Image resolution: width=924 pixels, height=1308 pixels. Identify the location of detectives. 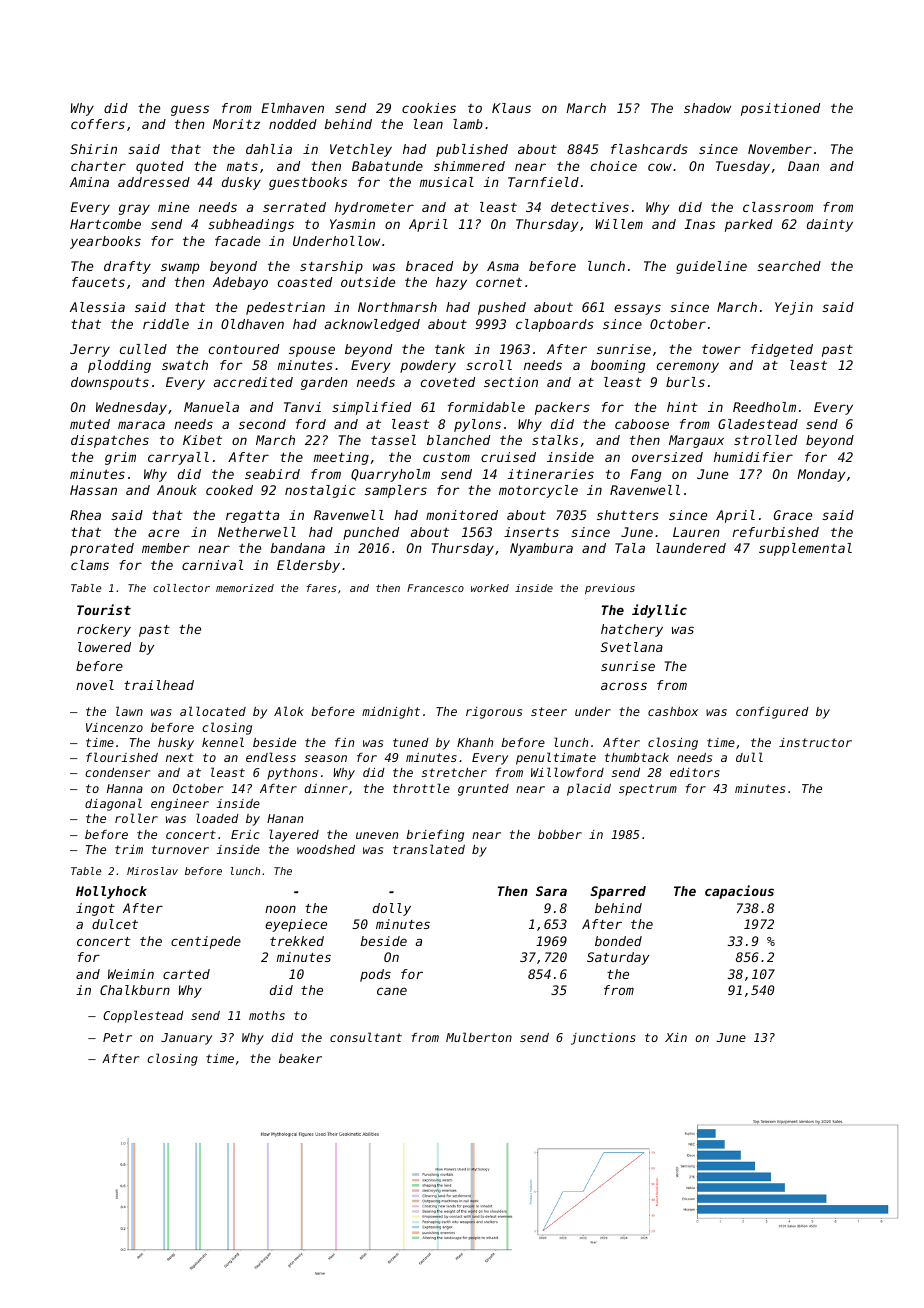
(590, 207).
